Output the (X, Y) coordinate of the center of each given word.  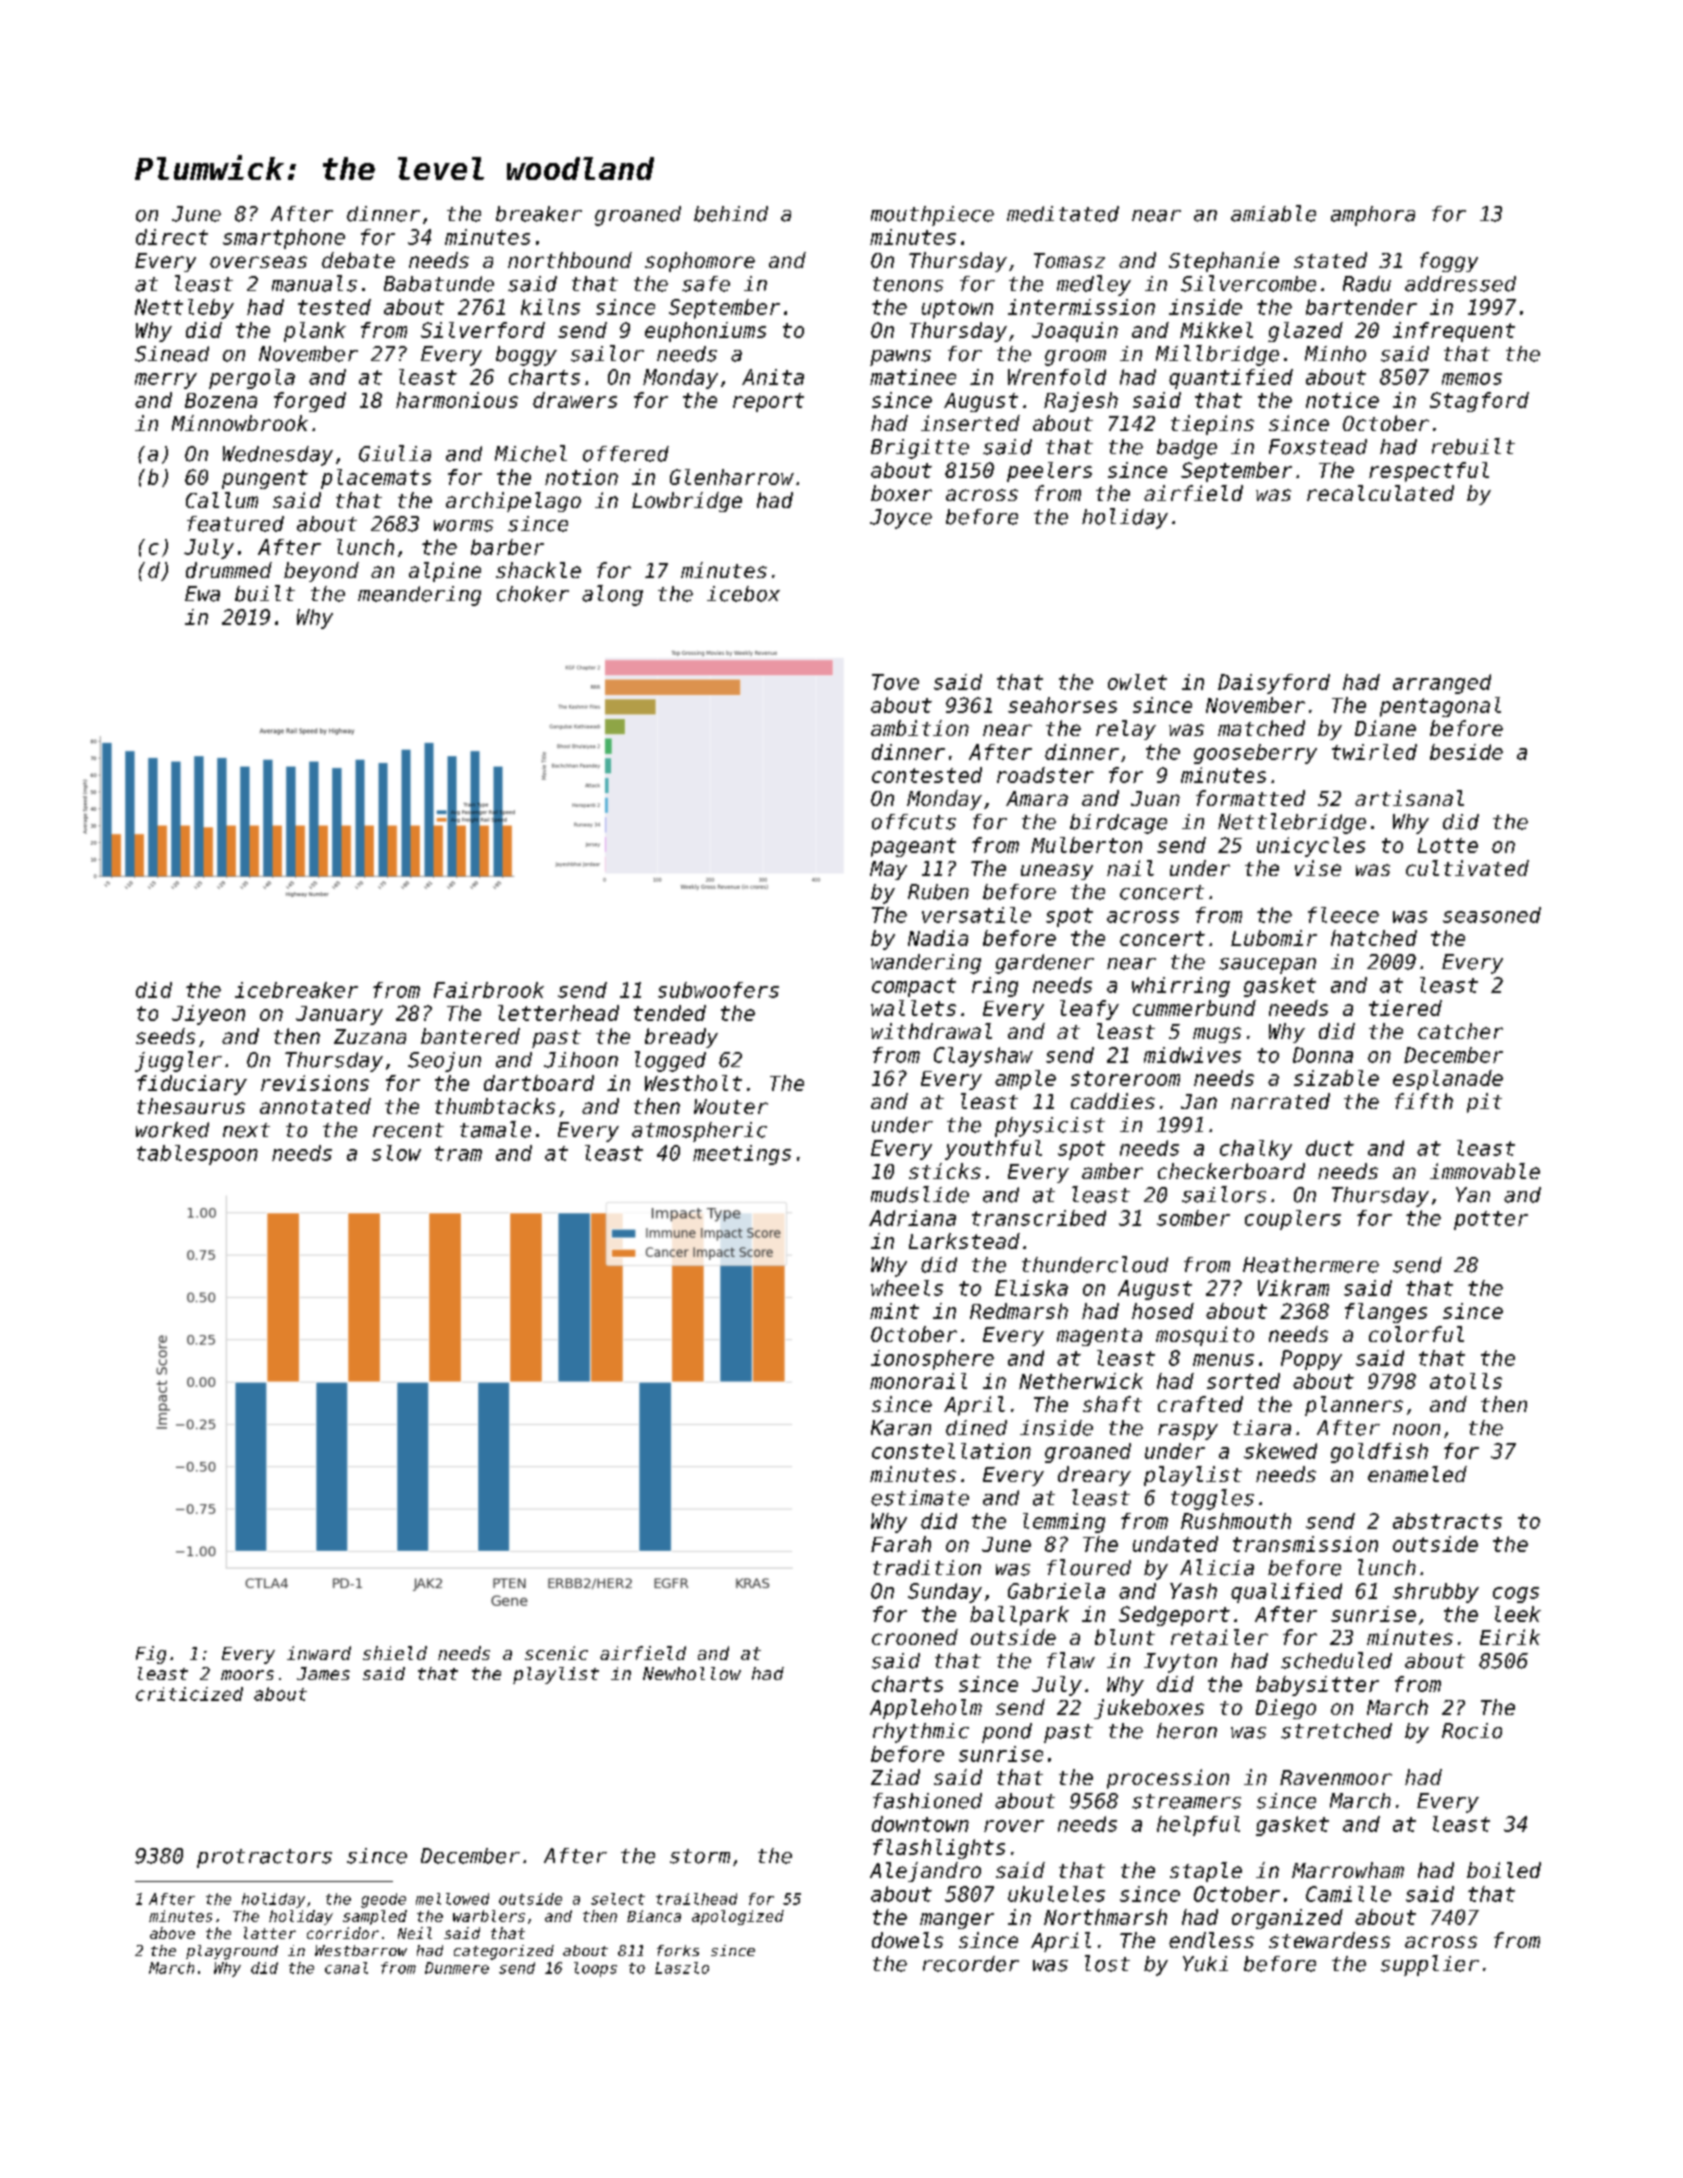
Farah (901, 1544)
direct (172, 237)
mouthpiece (932, 216)
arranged (1442, 684)
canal (346, 1968)
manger (957, 1921)
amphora (1373, 216)
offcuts (914, 822)
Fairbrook (489, 990)
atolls (1466, 1381)
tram (458, 1153)
